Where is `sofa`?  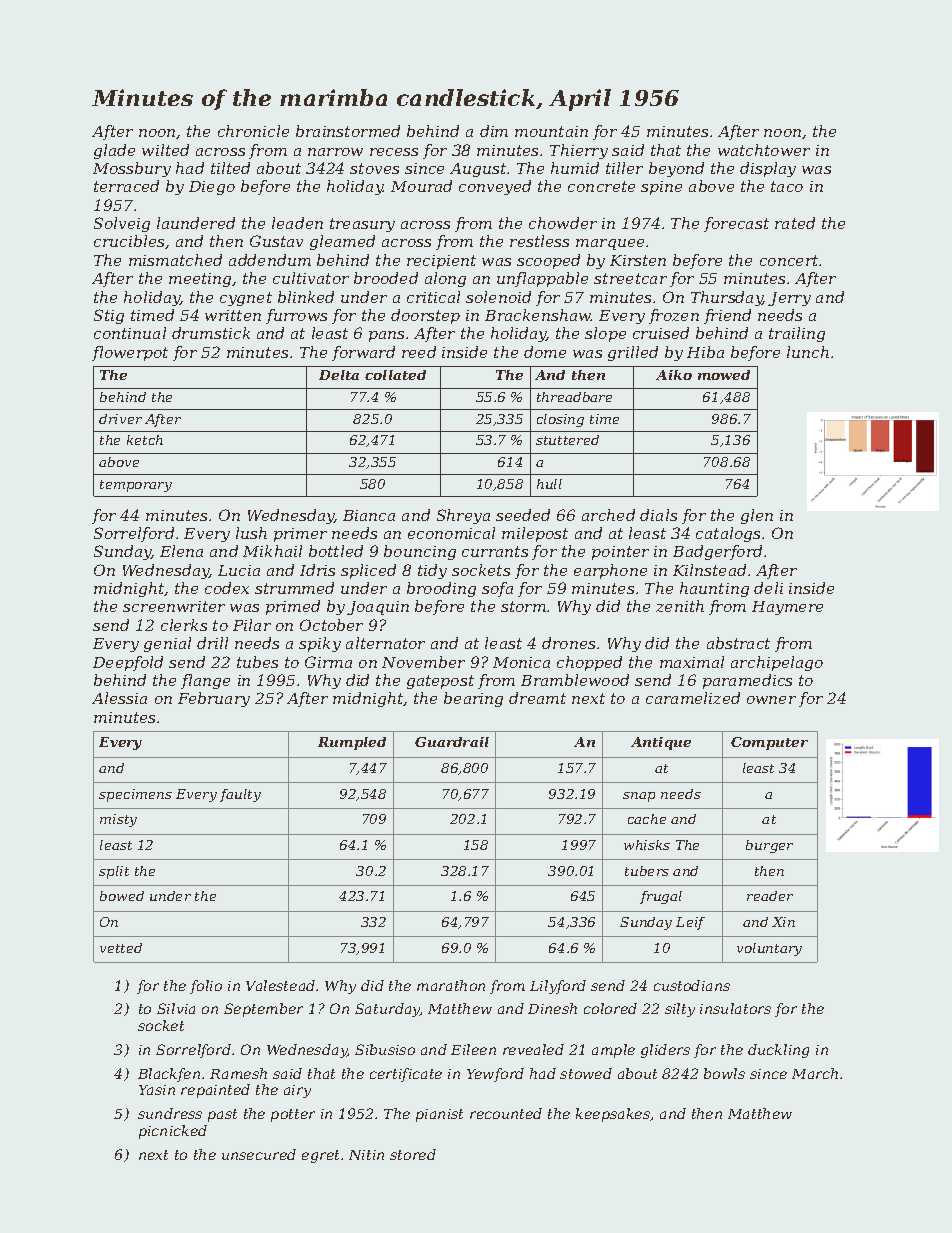 sofa is located at coordinates (497, 589).
